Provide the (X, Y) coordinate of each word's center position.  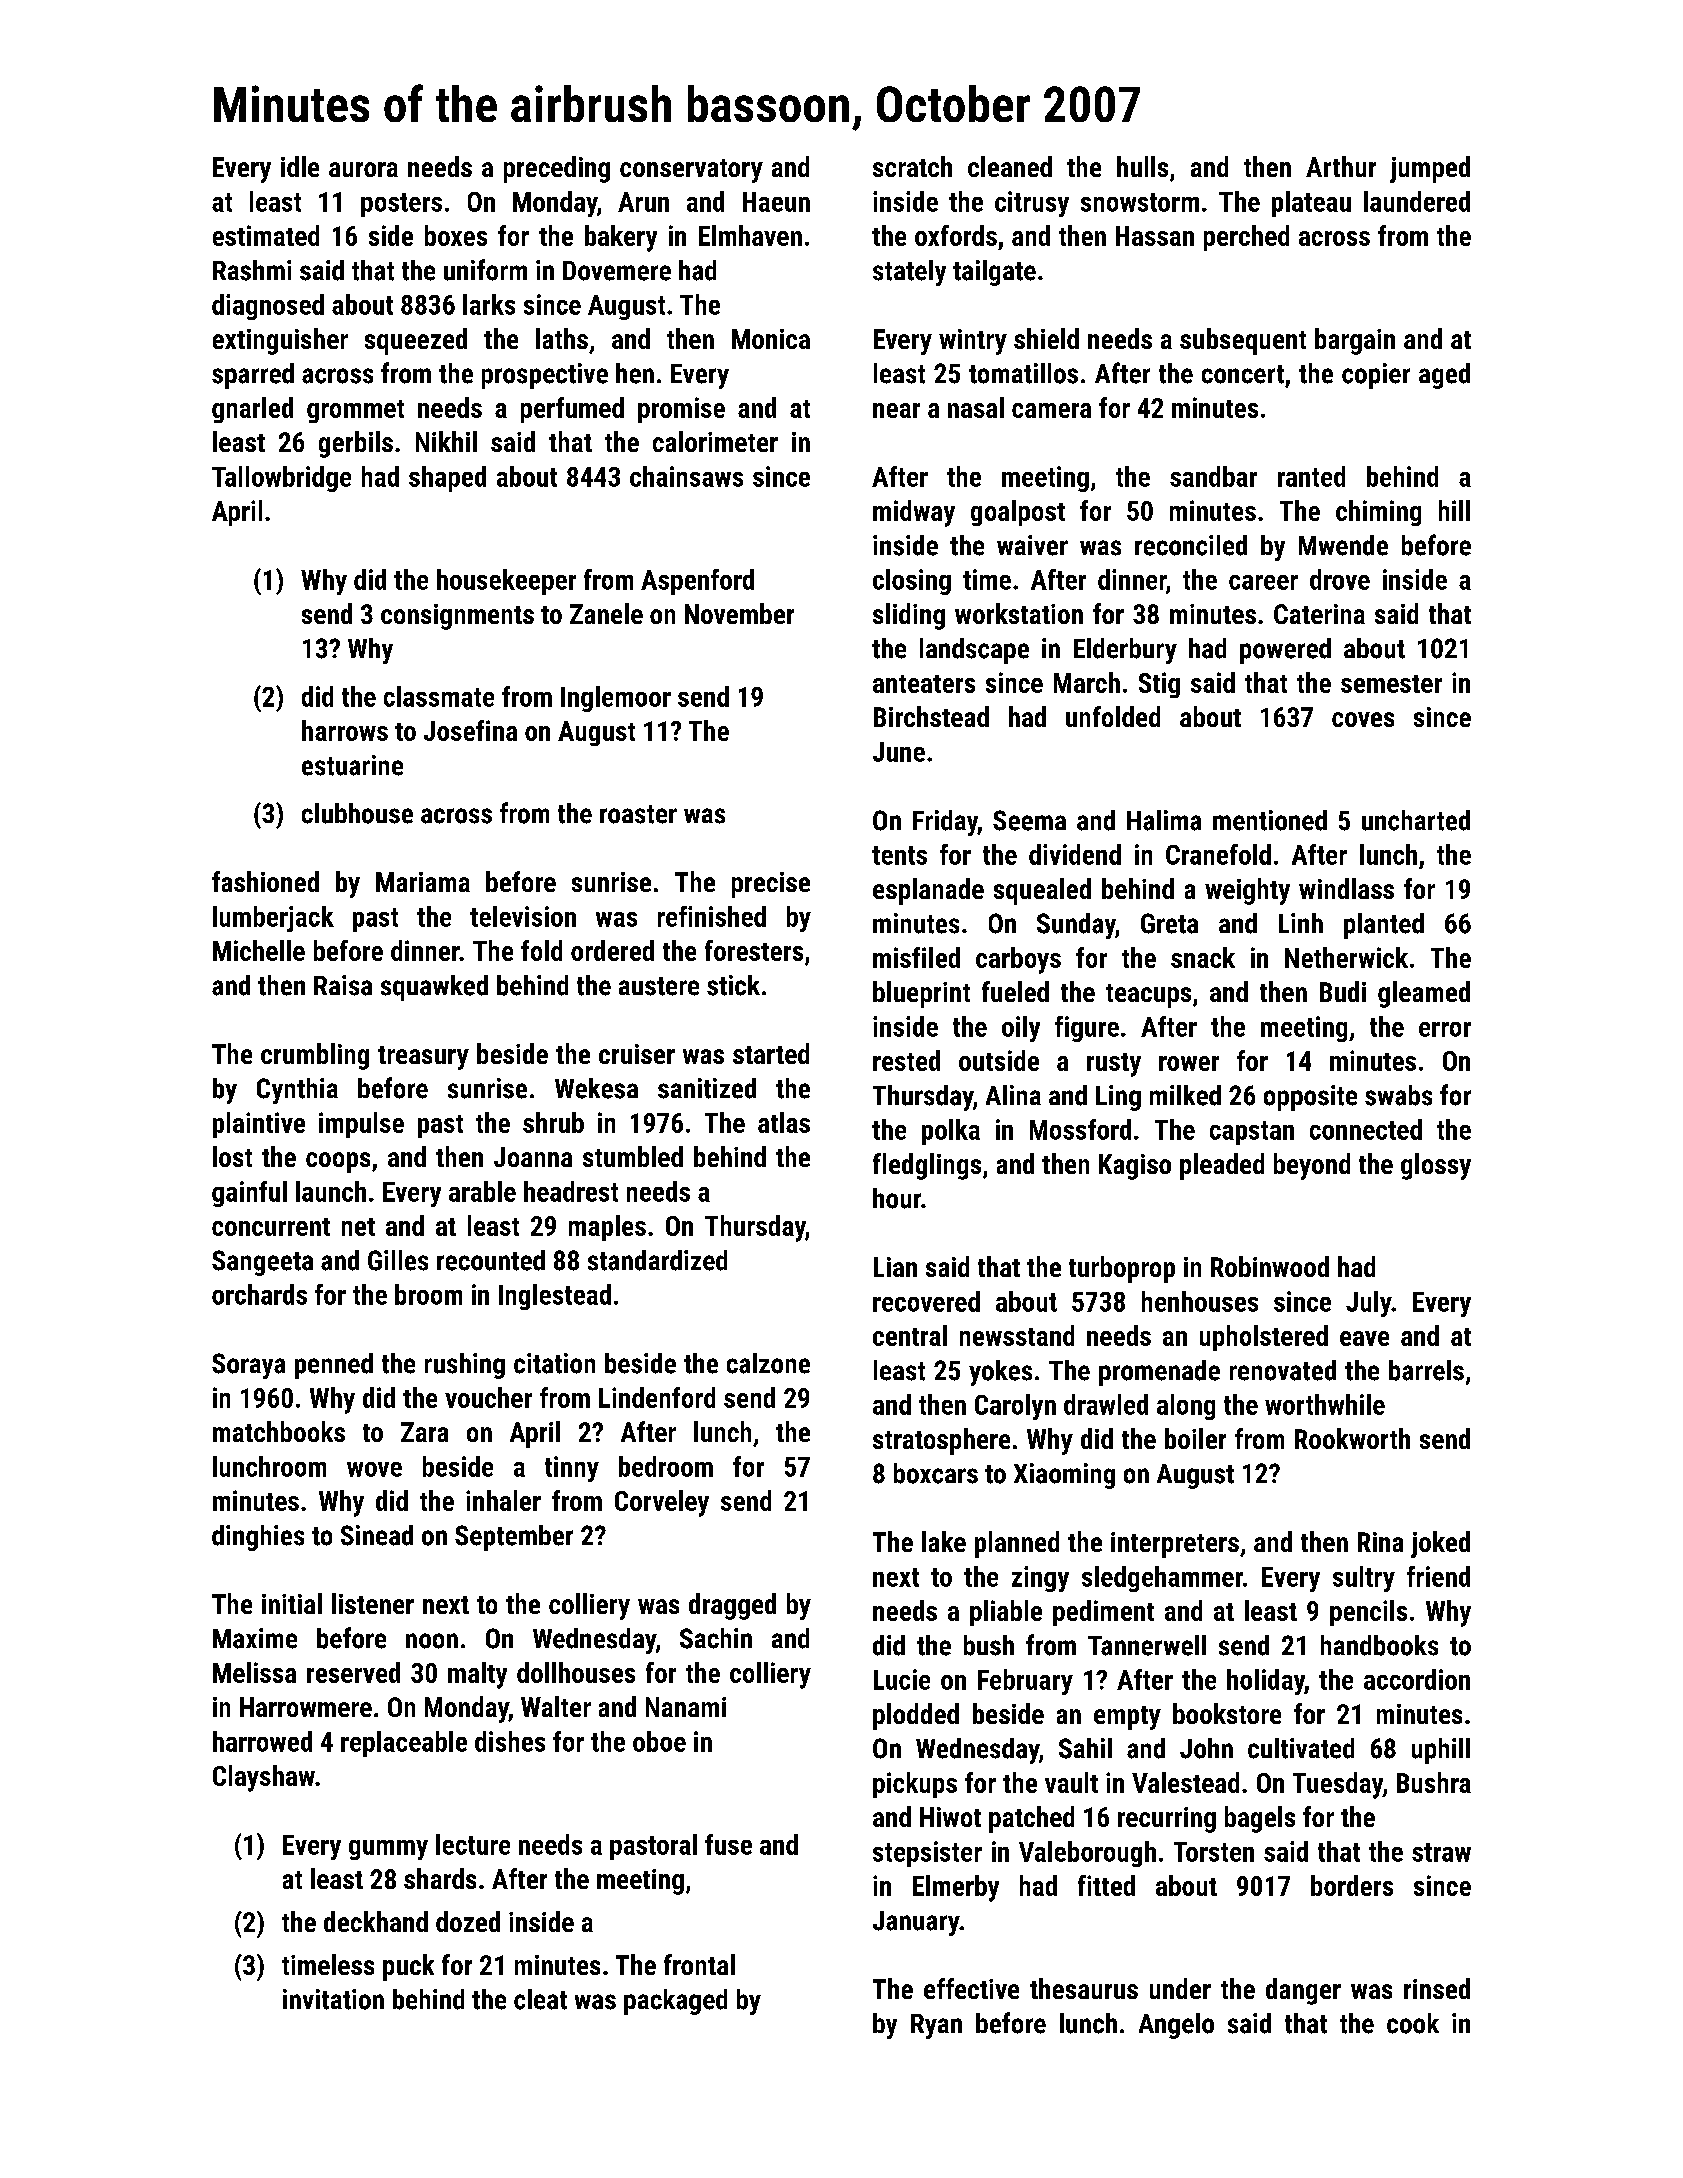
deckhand (376, 1921)
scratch (912, 166)
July (1369, 1304)
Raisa (343, 985)
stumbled (633, 1156)
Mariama (423, 882)
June (899, 752)
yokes (1000, 1373)
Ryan (936, 2026)
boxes (456, 235)
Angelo (1176, 2026)
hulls (1142, 166)
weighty (1247, 891)
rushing (465, 1366)
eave (1364, 1338)
